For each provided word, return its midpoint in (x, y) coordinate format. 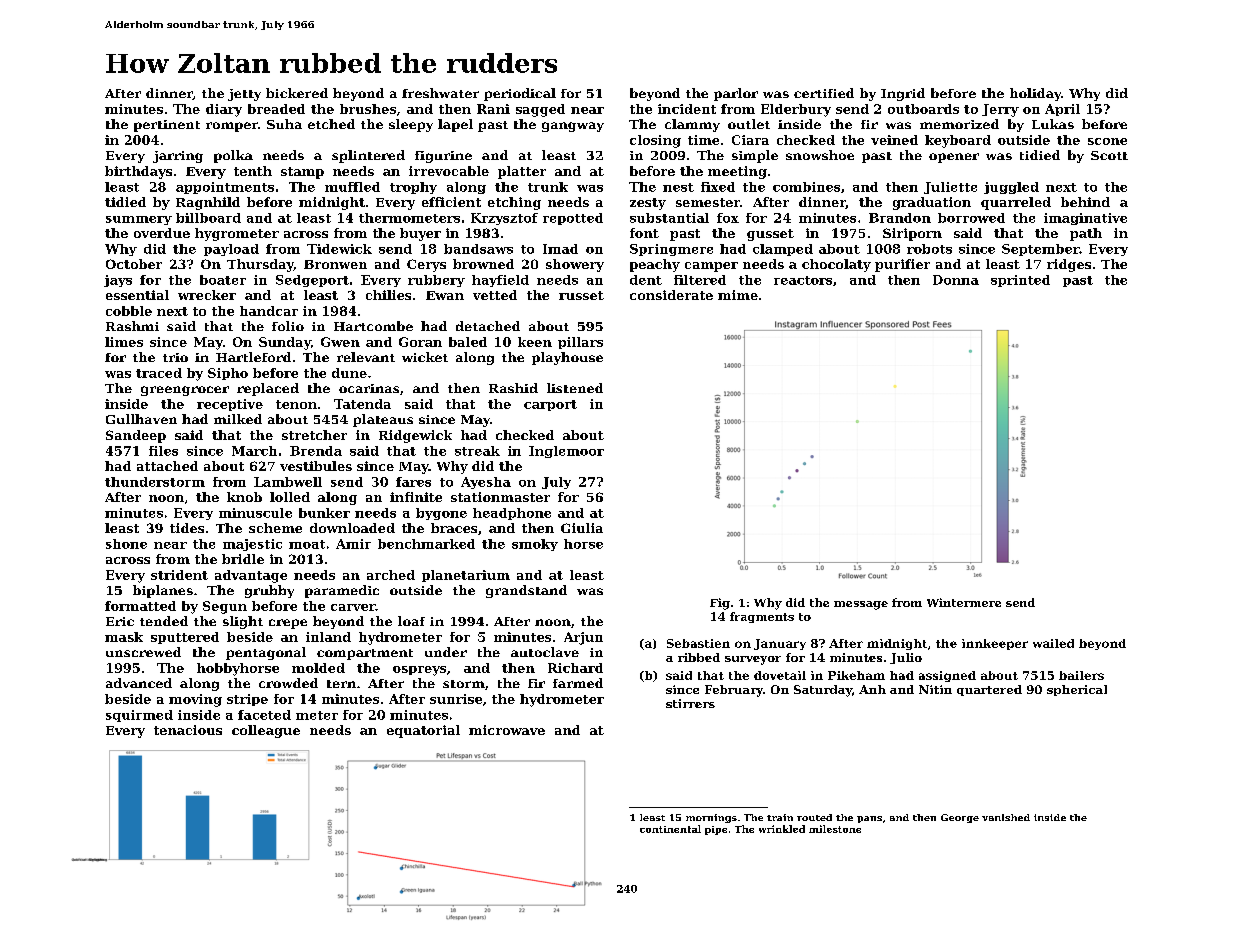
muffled (352, 187)
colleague (266, 731)
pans (869, 819)
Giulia (582, 528)
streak (477, 451)
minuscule (255, 513)
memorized (959, 124)
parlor (736, 94)
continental (670, 829)
